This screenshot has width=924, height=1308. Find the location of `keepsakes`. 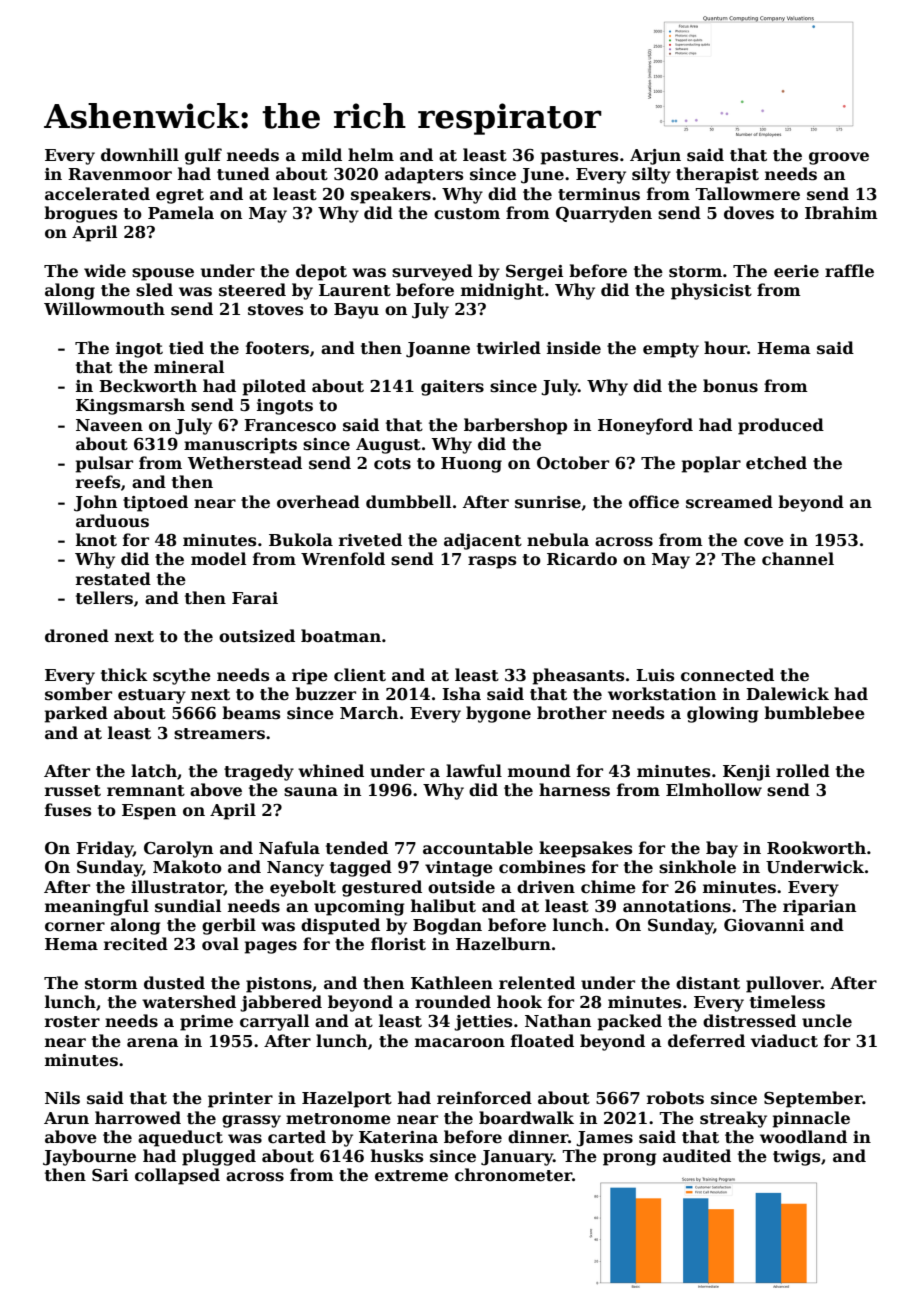

keepsakes is located at coordinates (585, 849).
